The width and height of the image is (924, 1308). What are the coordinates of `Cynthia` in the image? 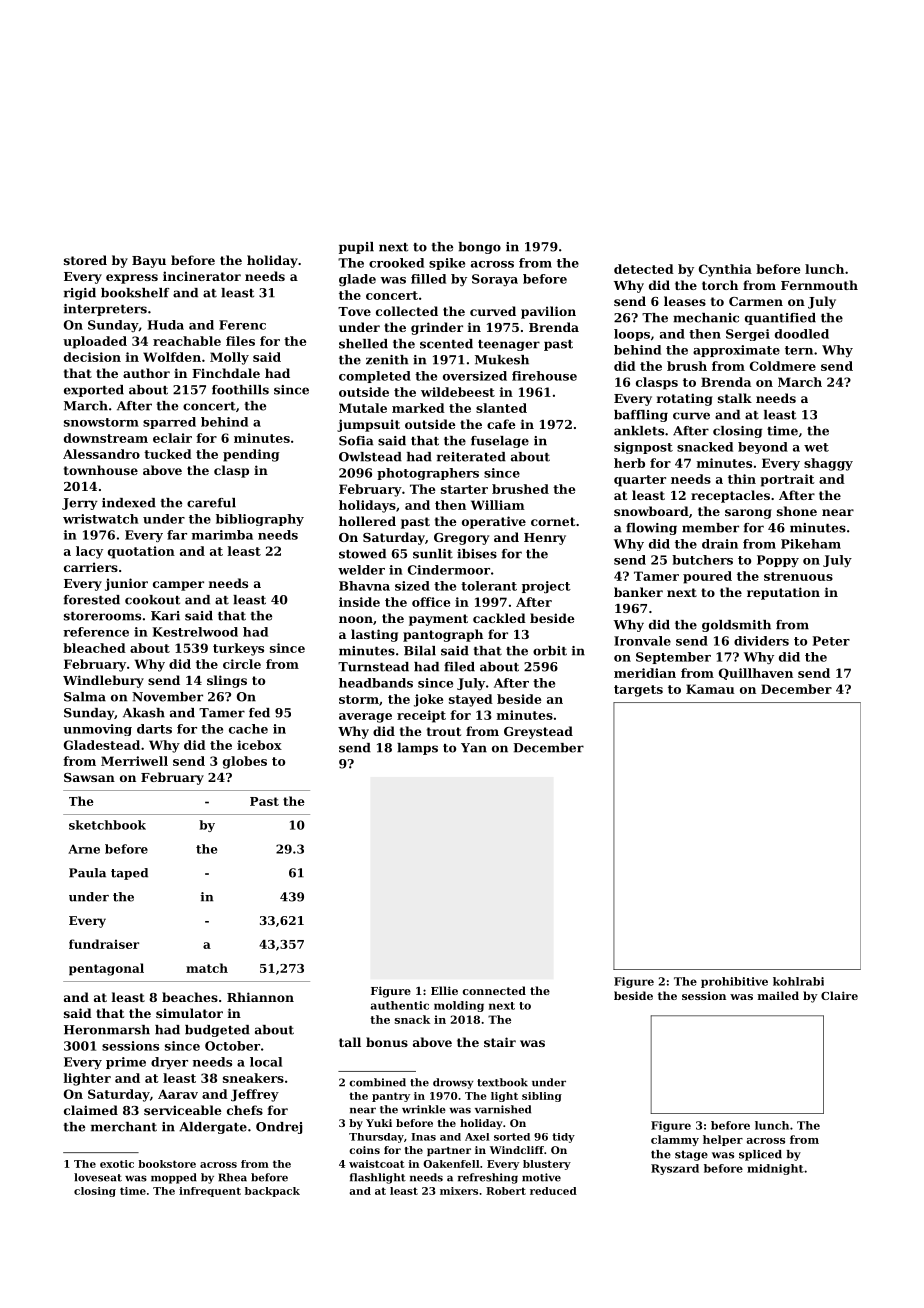 It's located at (725, 270).
